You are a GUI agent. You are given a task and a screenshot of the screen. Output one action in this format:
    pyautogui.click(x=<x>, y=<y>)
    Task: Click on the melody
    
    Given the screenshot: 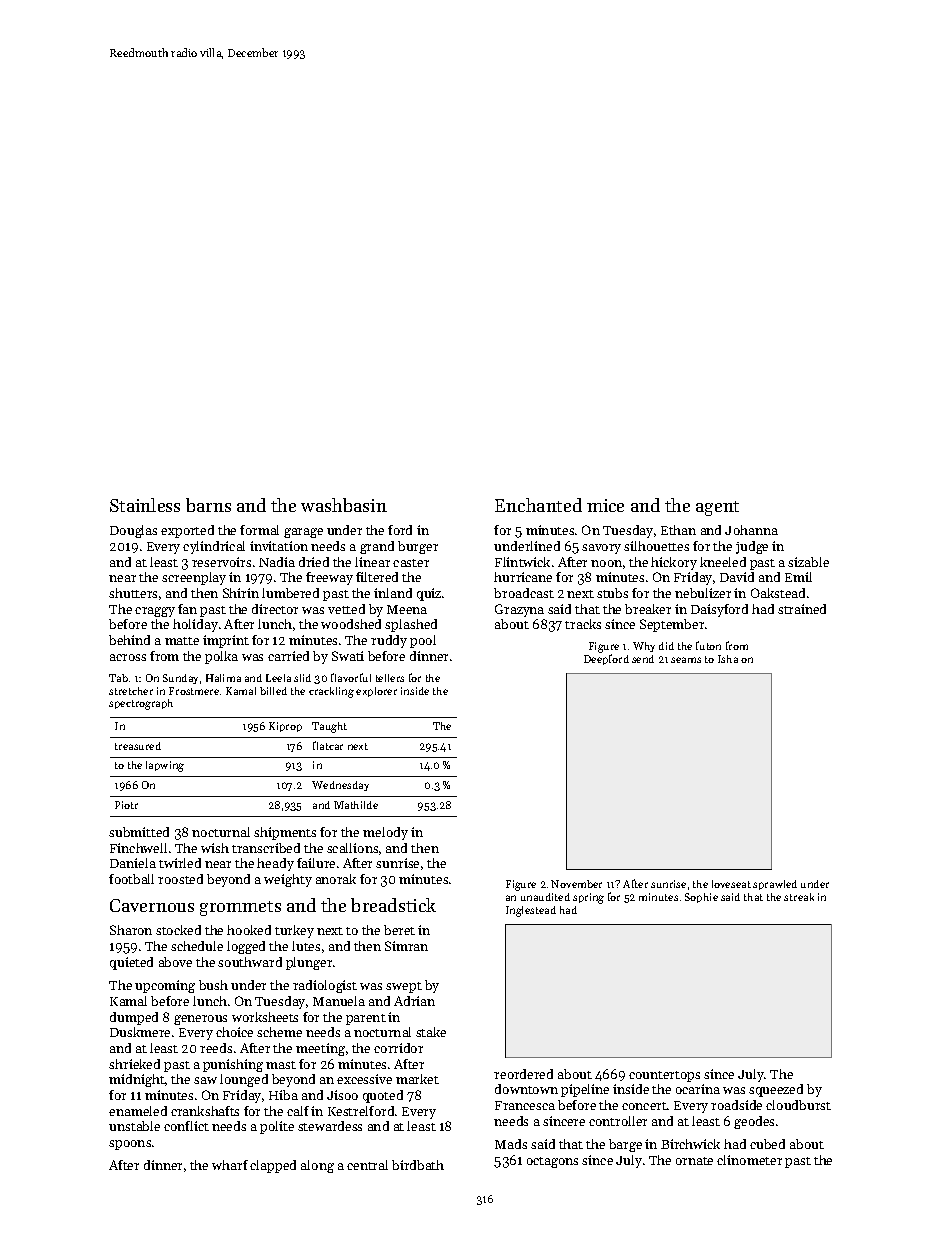 What is the action you would take?
    pyautogui.click(x=385, y=833)
